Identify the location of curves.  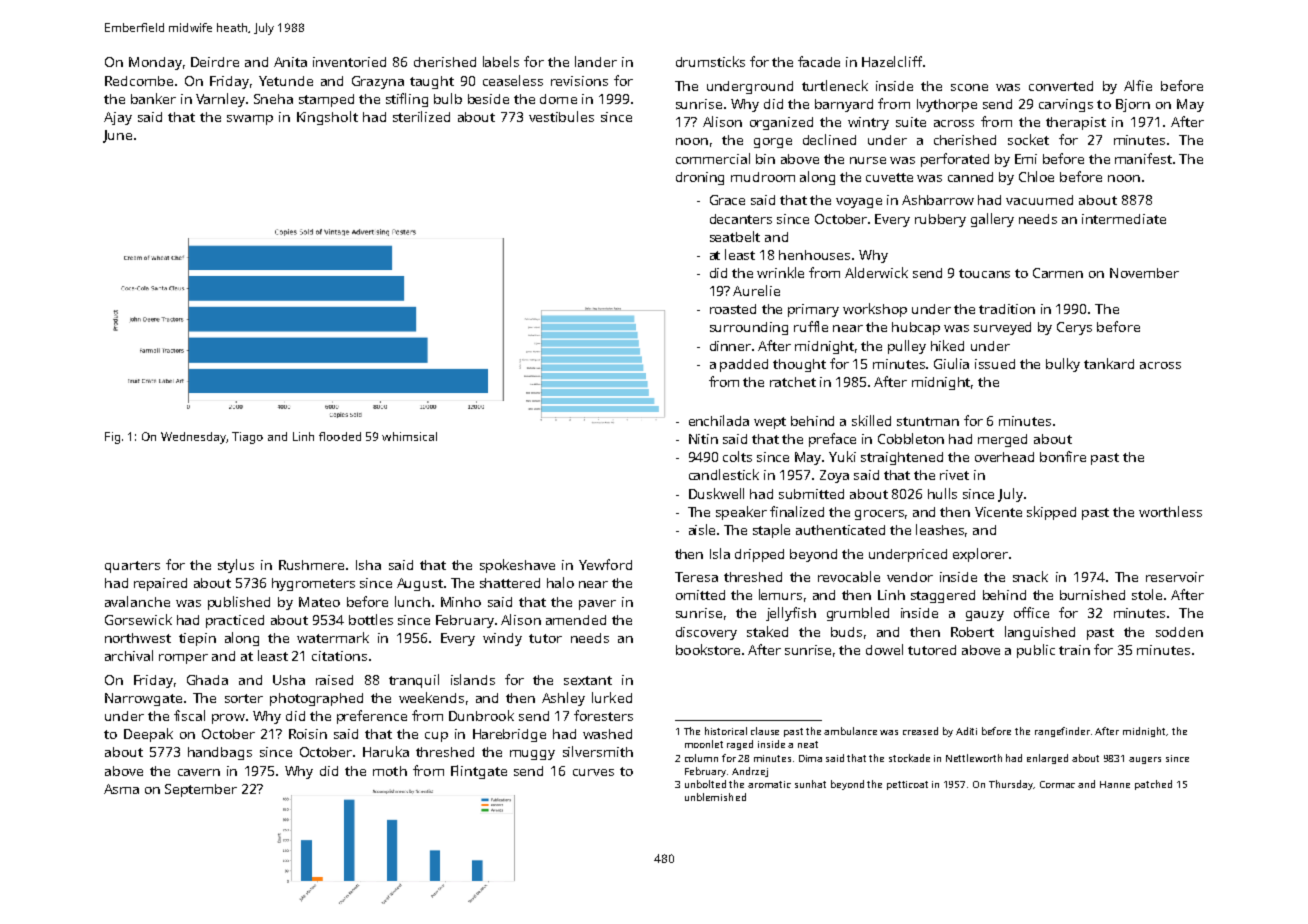
(593, 772).
